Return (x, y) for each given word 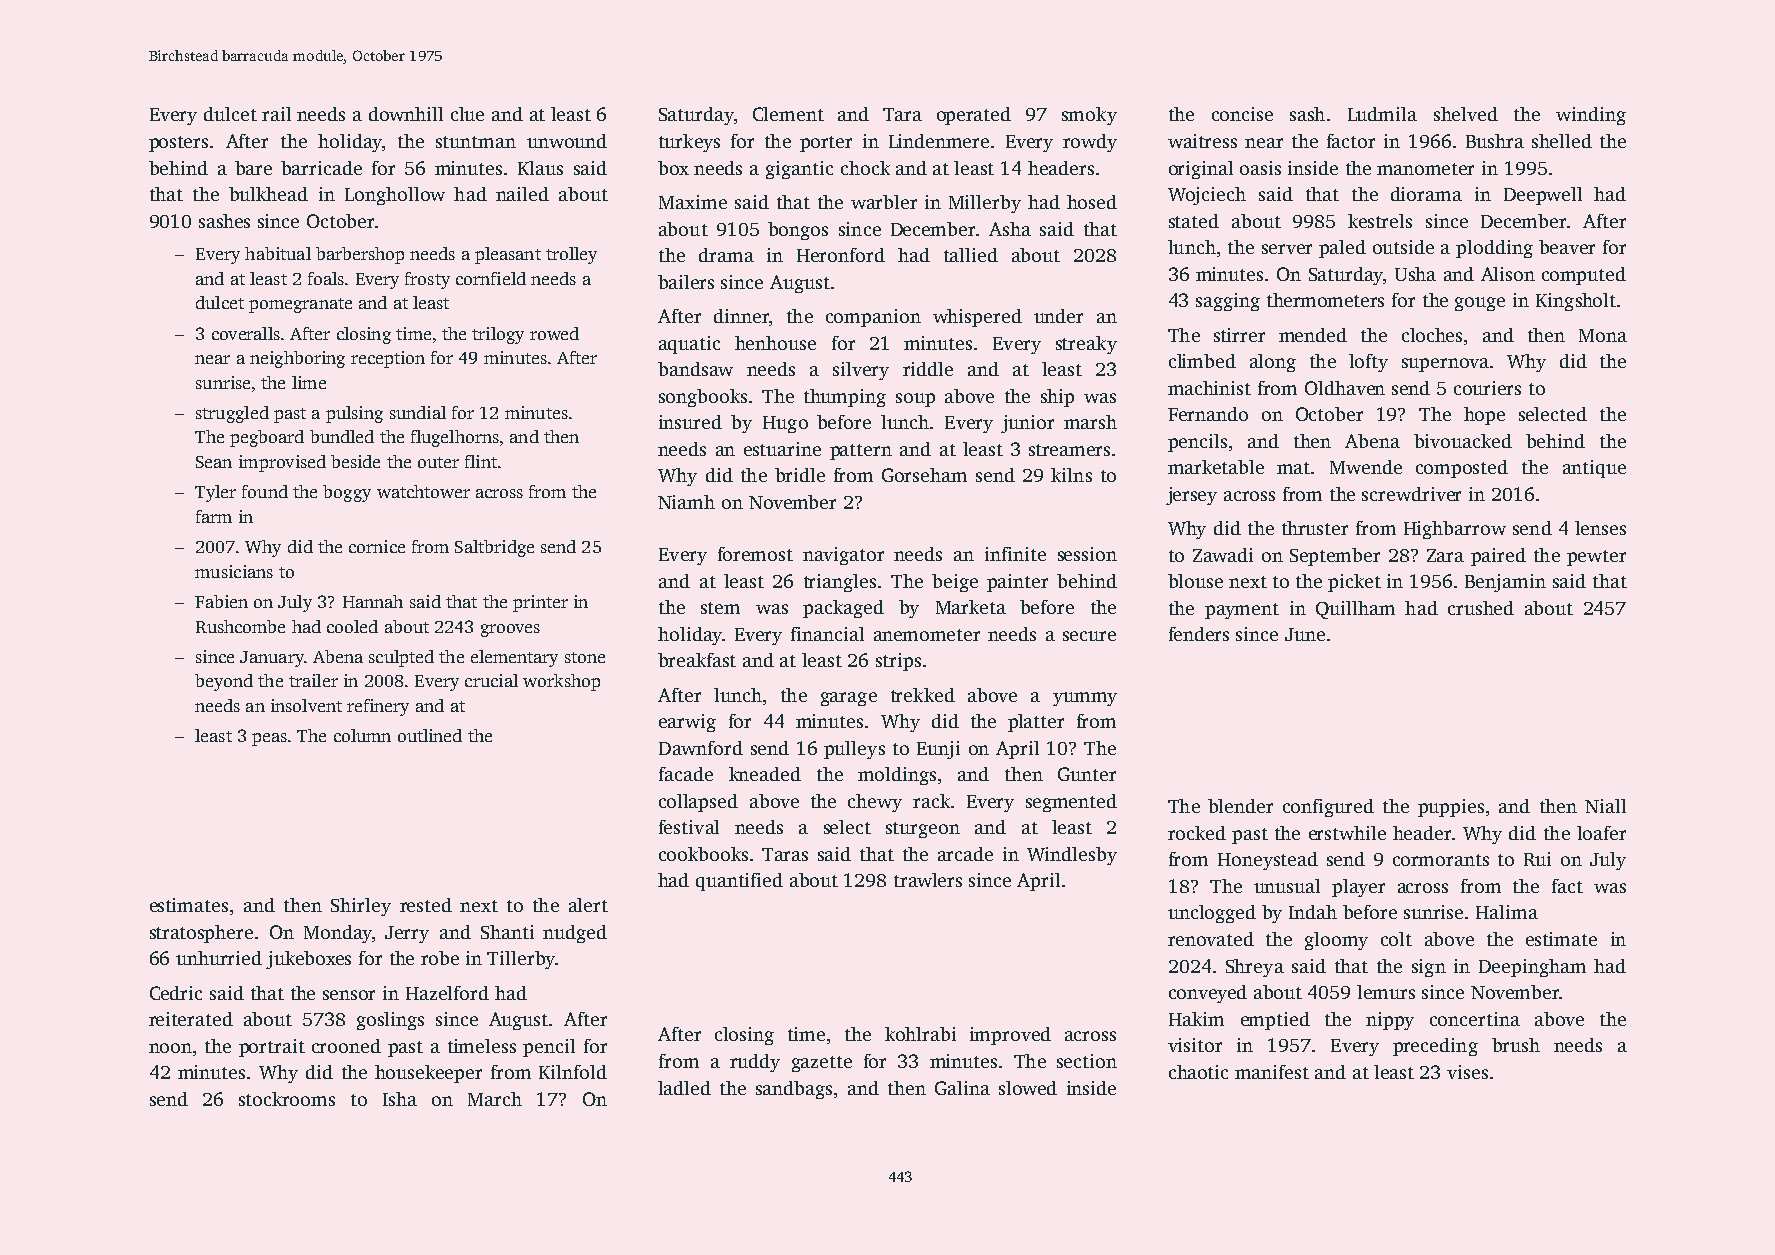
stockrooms (287, 1099)
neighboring (297, 359)
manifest (1272, 1072)
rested (426, 905)
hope (1484, 416)
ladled (684, 1088)
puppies (1451, 808)
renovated (1211, 939)
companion (873, 318)
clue (467, 114)
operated (974, 116)
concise (1242, 114)
